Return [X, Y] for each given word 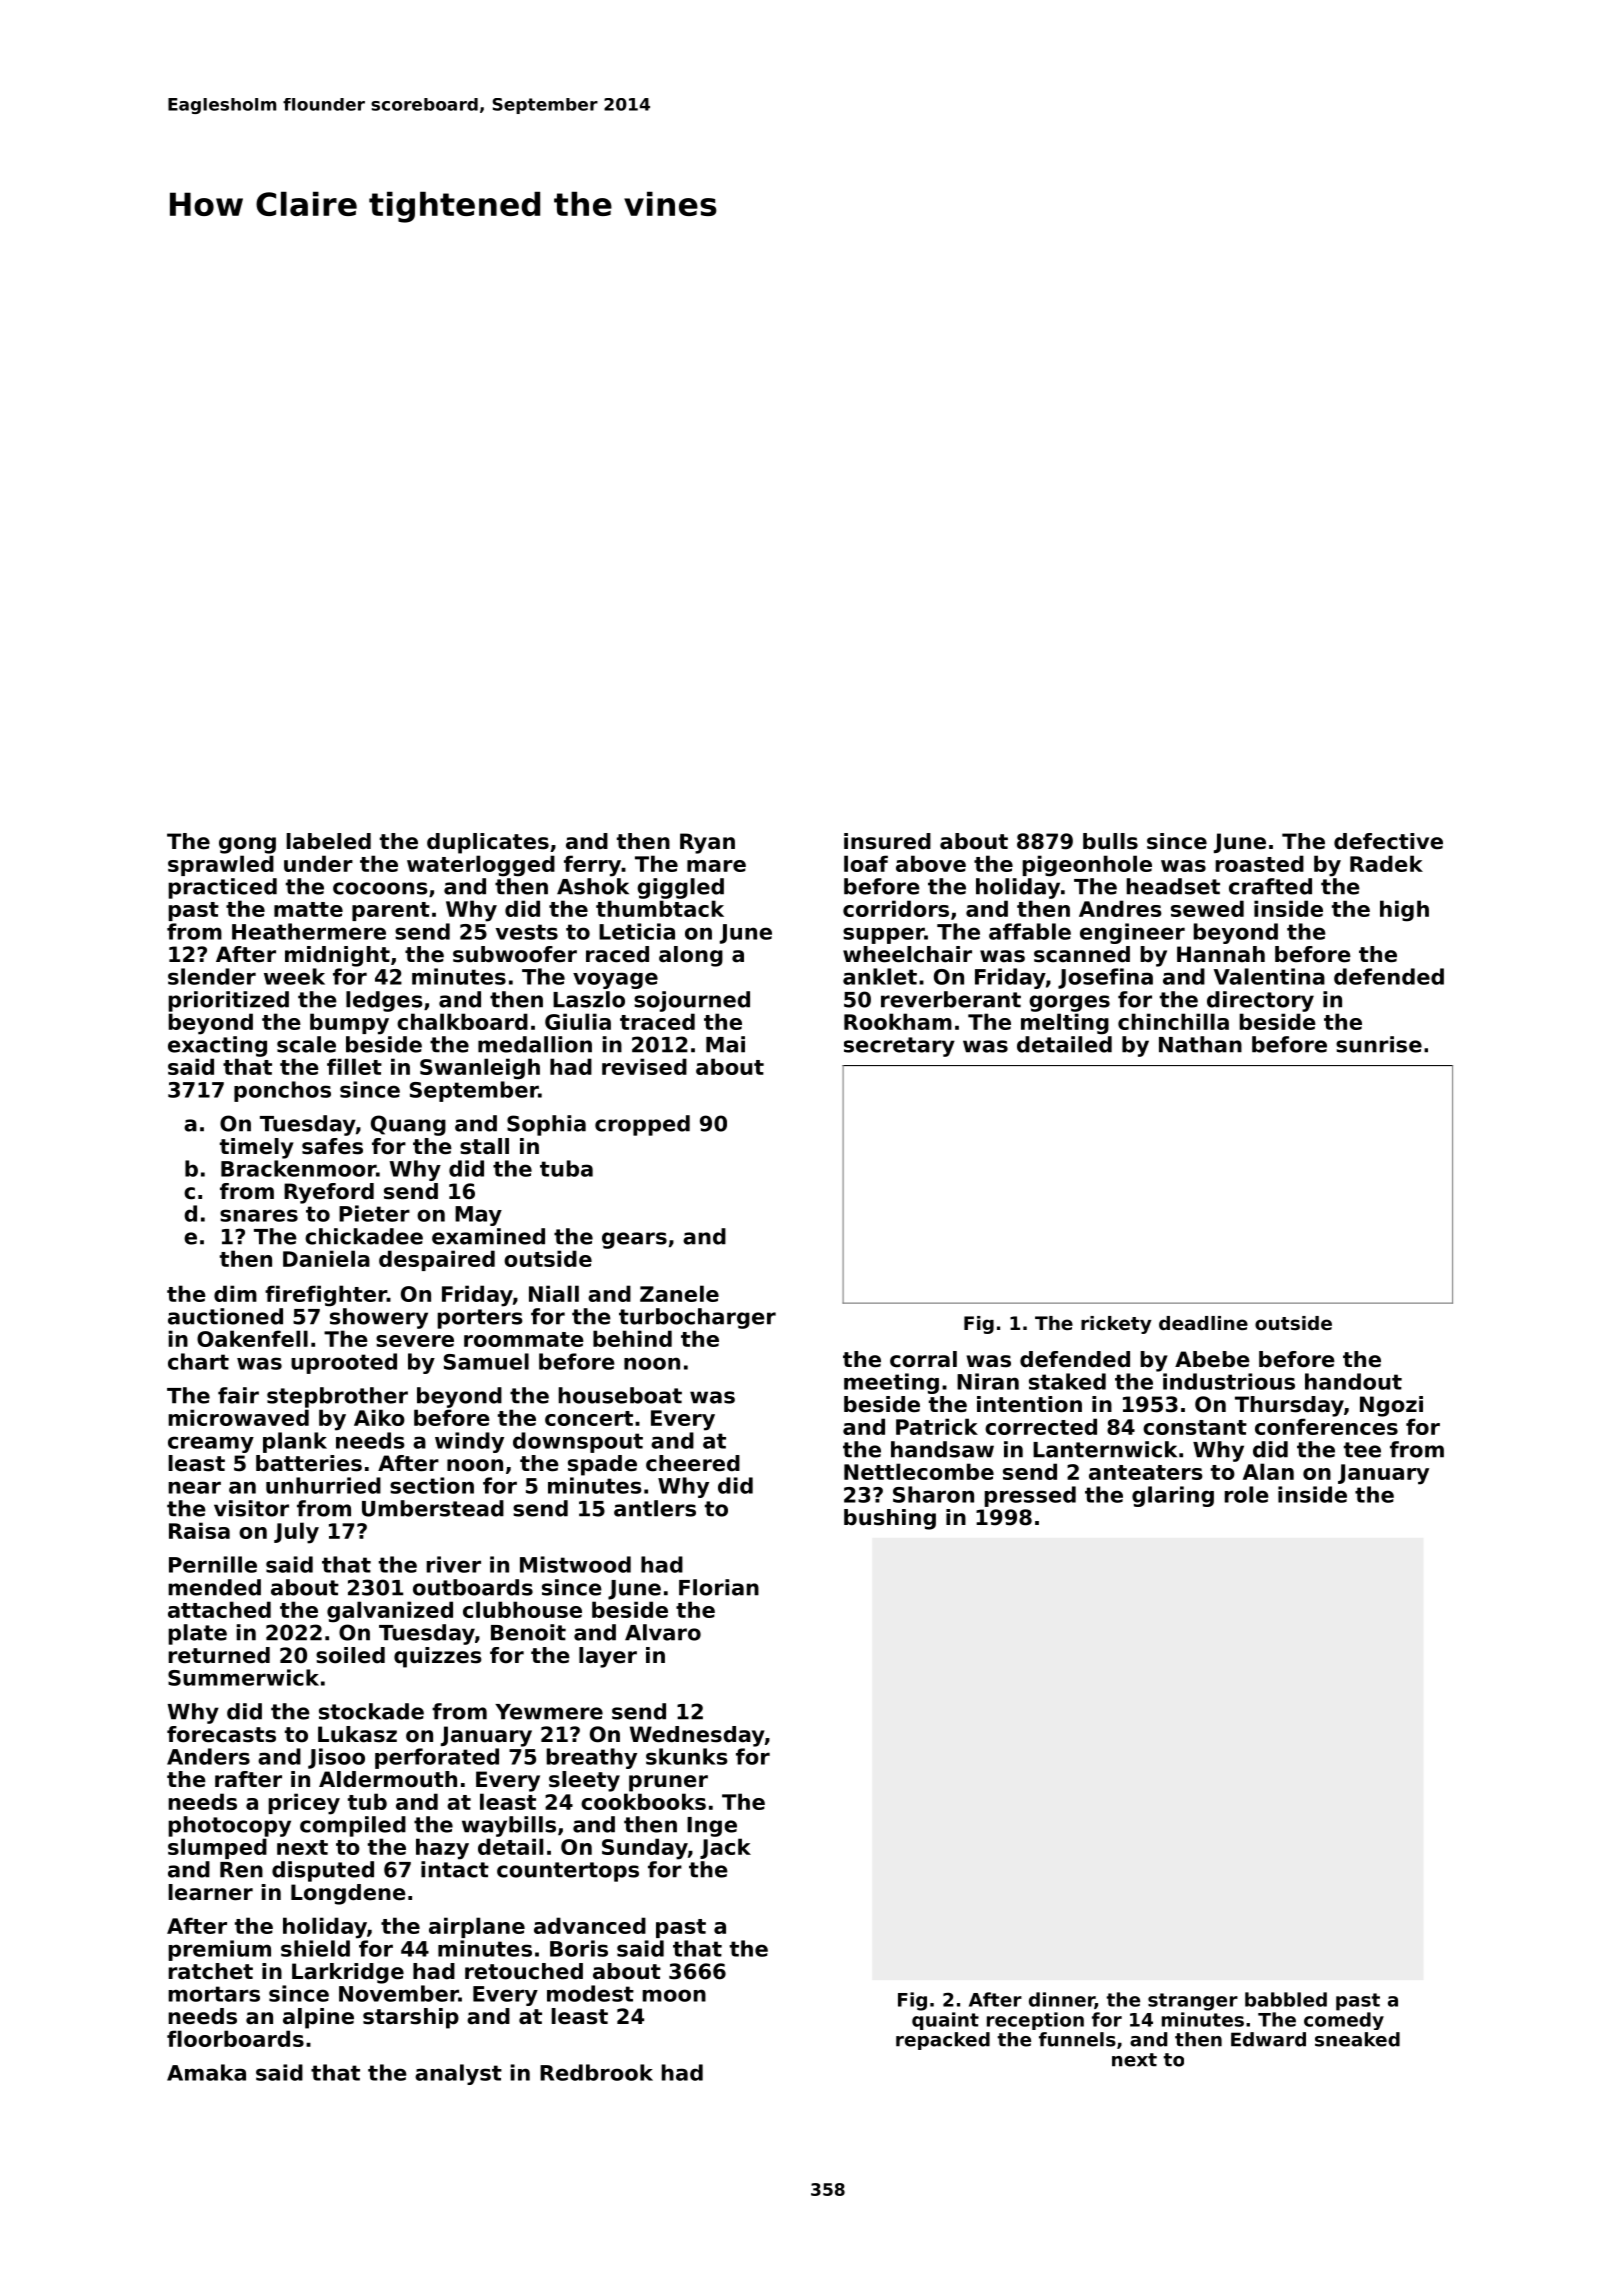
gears [634, 1240]
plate [198, 1634]
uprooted [344, 1363]
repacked [943, 2041]
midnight [337, 956]
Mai [725, 1044]
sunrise [1379, 1044]
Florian [719, 1587]
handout [1353, 1381]
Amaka [206, 2072]
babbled [1286, 1999]
